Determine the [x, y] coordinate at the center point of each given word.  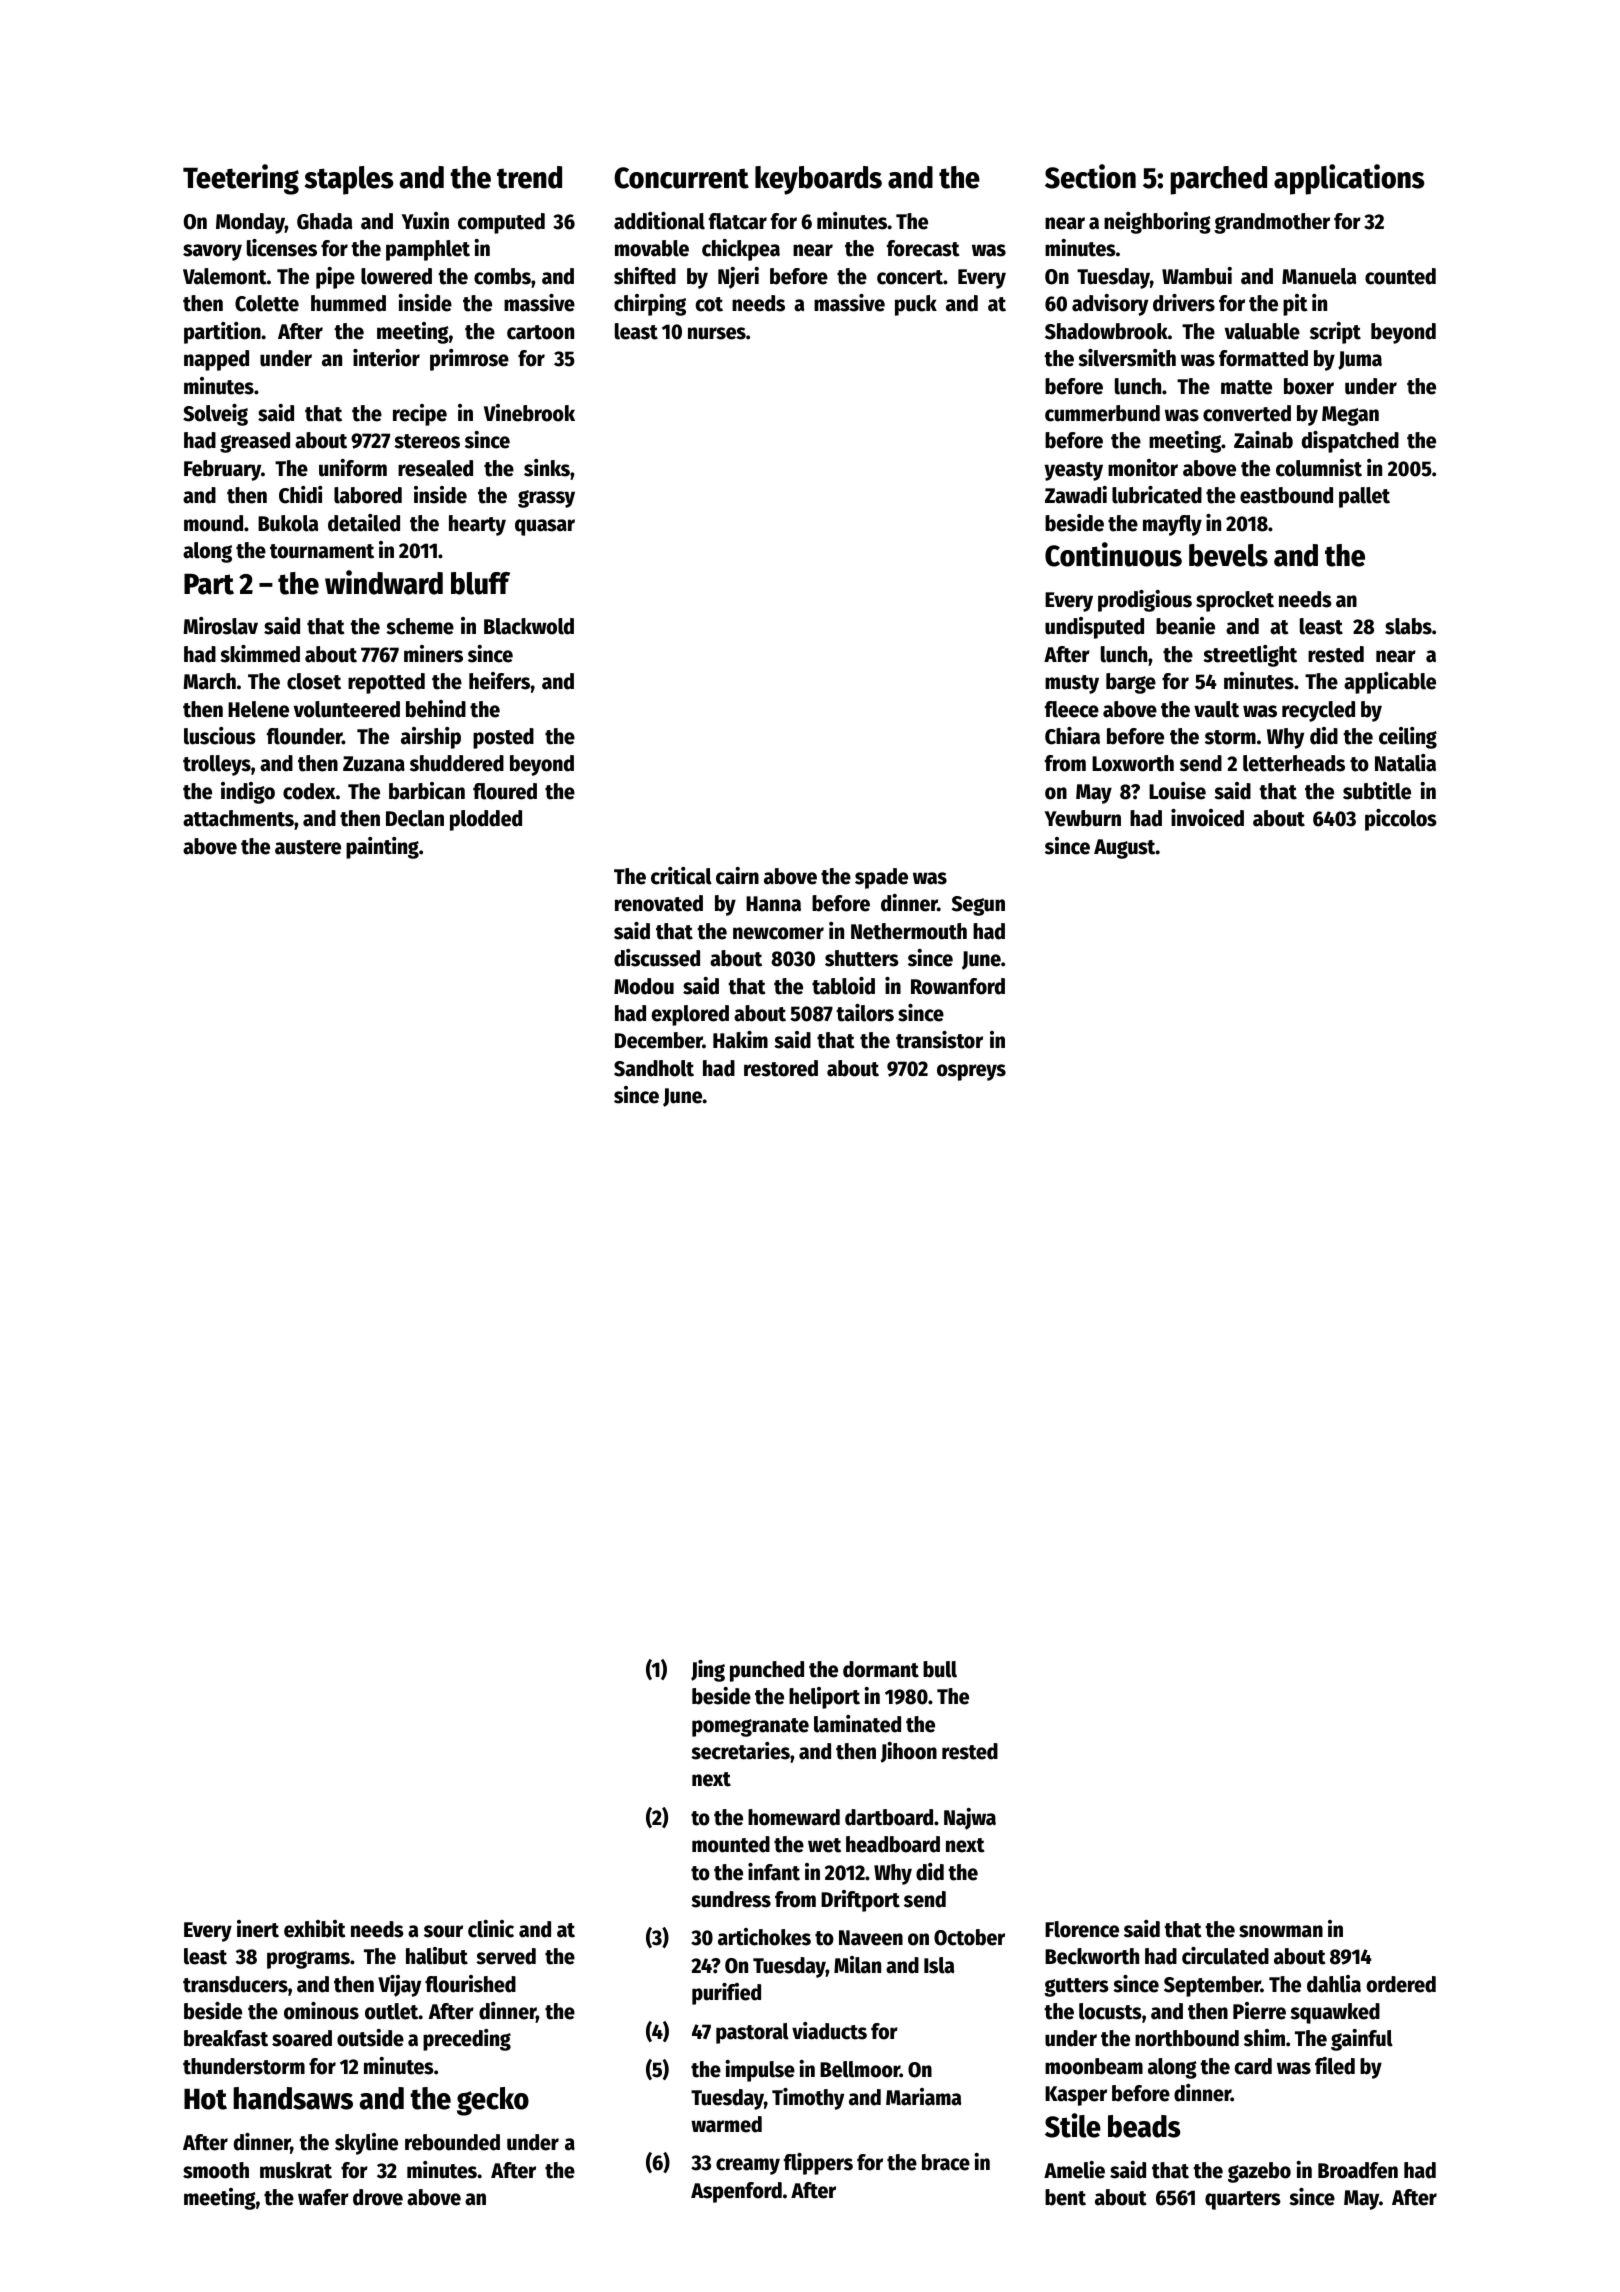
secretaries [740, 1751]
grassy [546, 499]
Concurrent [681, 178]
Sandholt [654, 1068]
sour [443, 1931]
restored [781, 1068]
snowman [1281, 1931]
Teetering [241, 179]
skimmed [260, 654]
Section [1090, 176]
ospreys [971, 1072]
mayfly [1172, 525]
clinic [491, 1929]
